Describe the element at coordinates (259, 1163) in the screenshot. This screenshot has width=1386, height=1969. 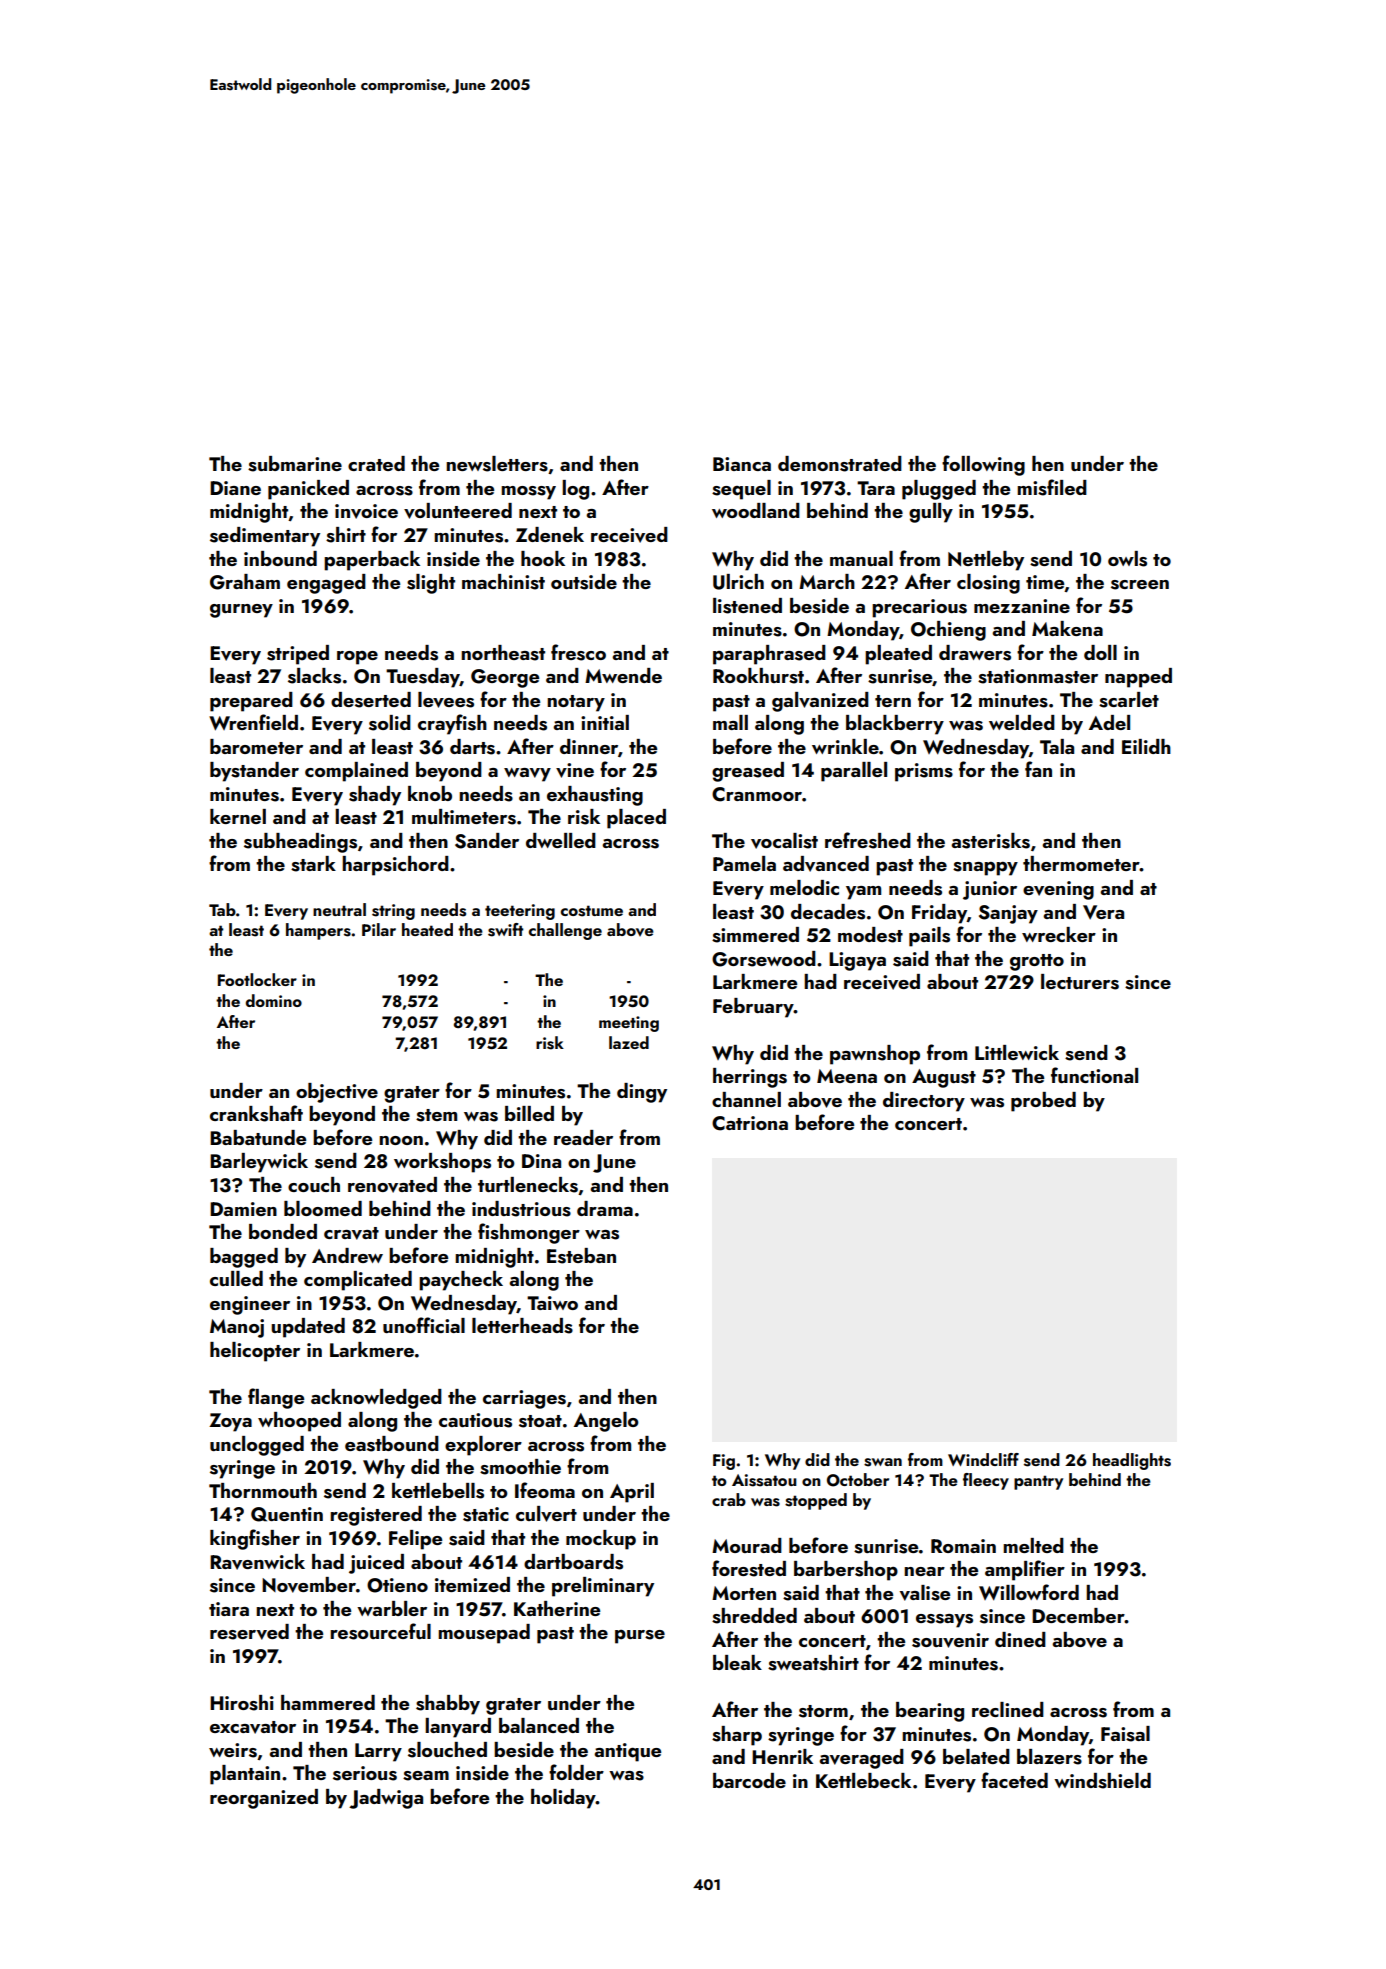
I see `Barleywick` at that location.
